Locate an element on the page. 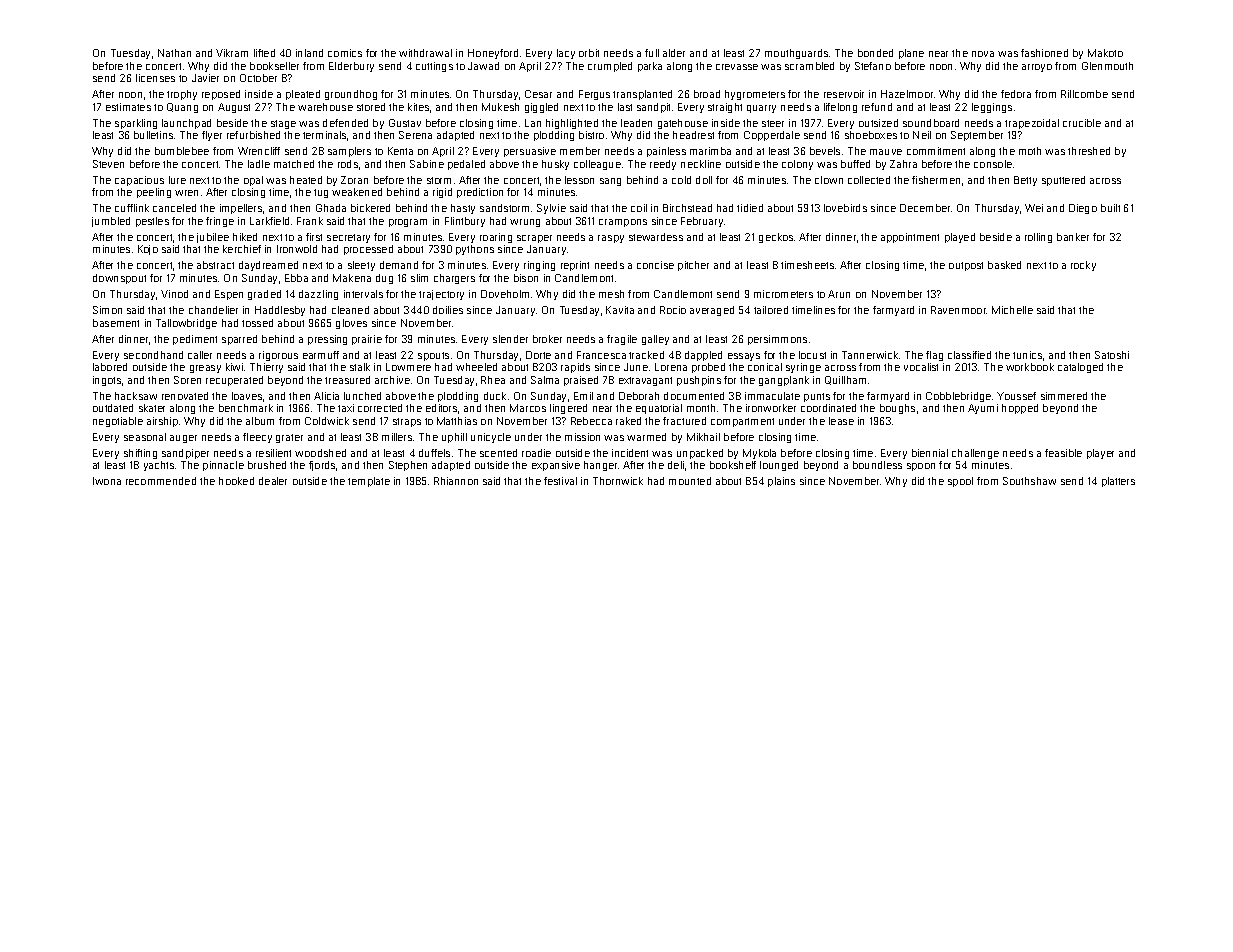  trajectory is located at coordinates (441, 295).
